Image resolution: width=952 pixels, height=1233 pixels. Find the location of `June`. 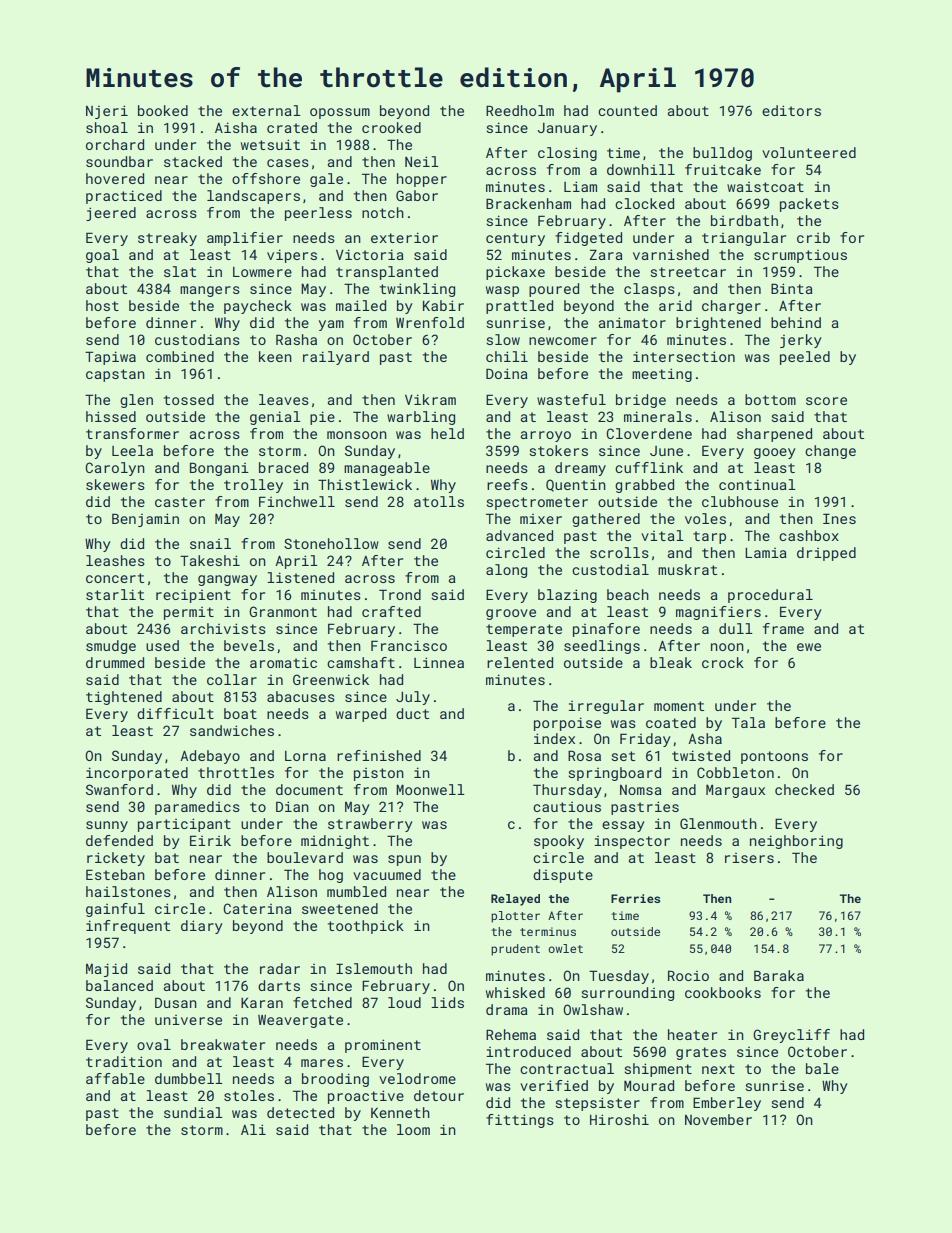

June is located at coordinates (666, 451).
